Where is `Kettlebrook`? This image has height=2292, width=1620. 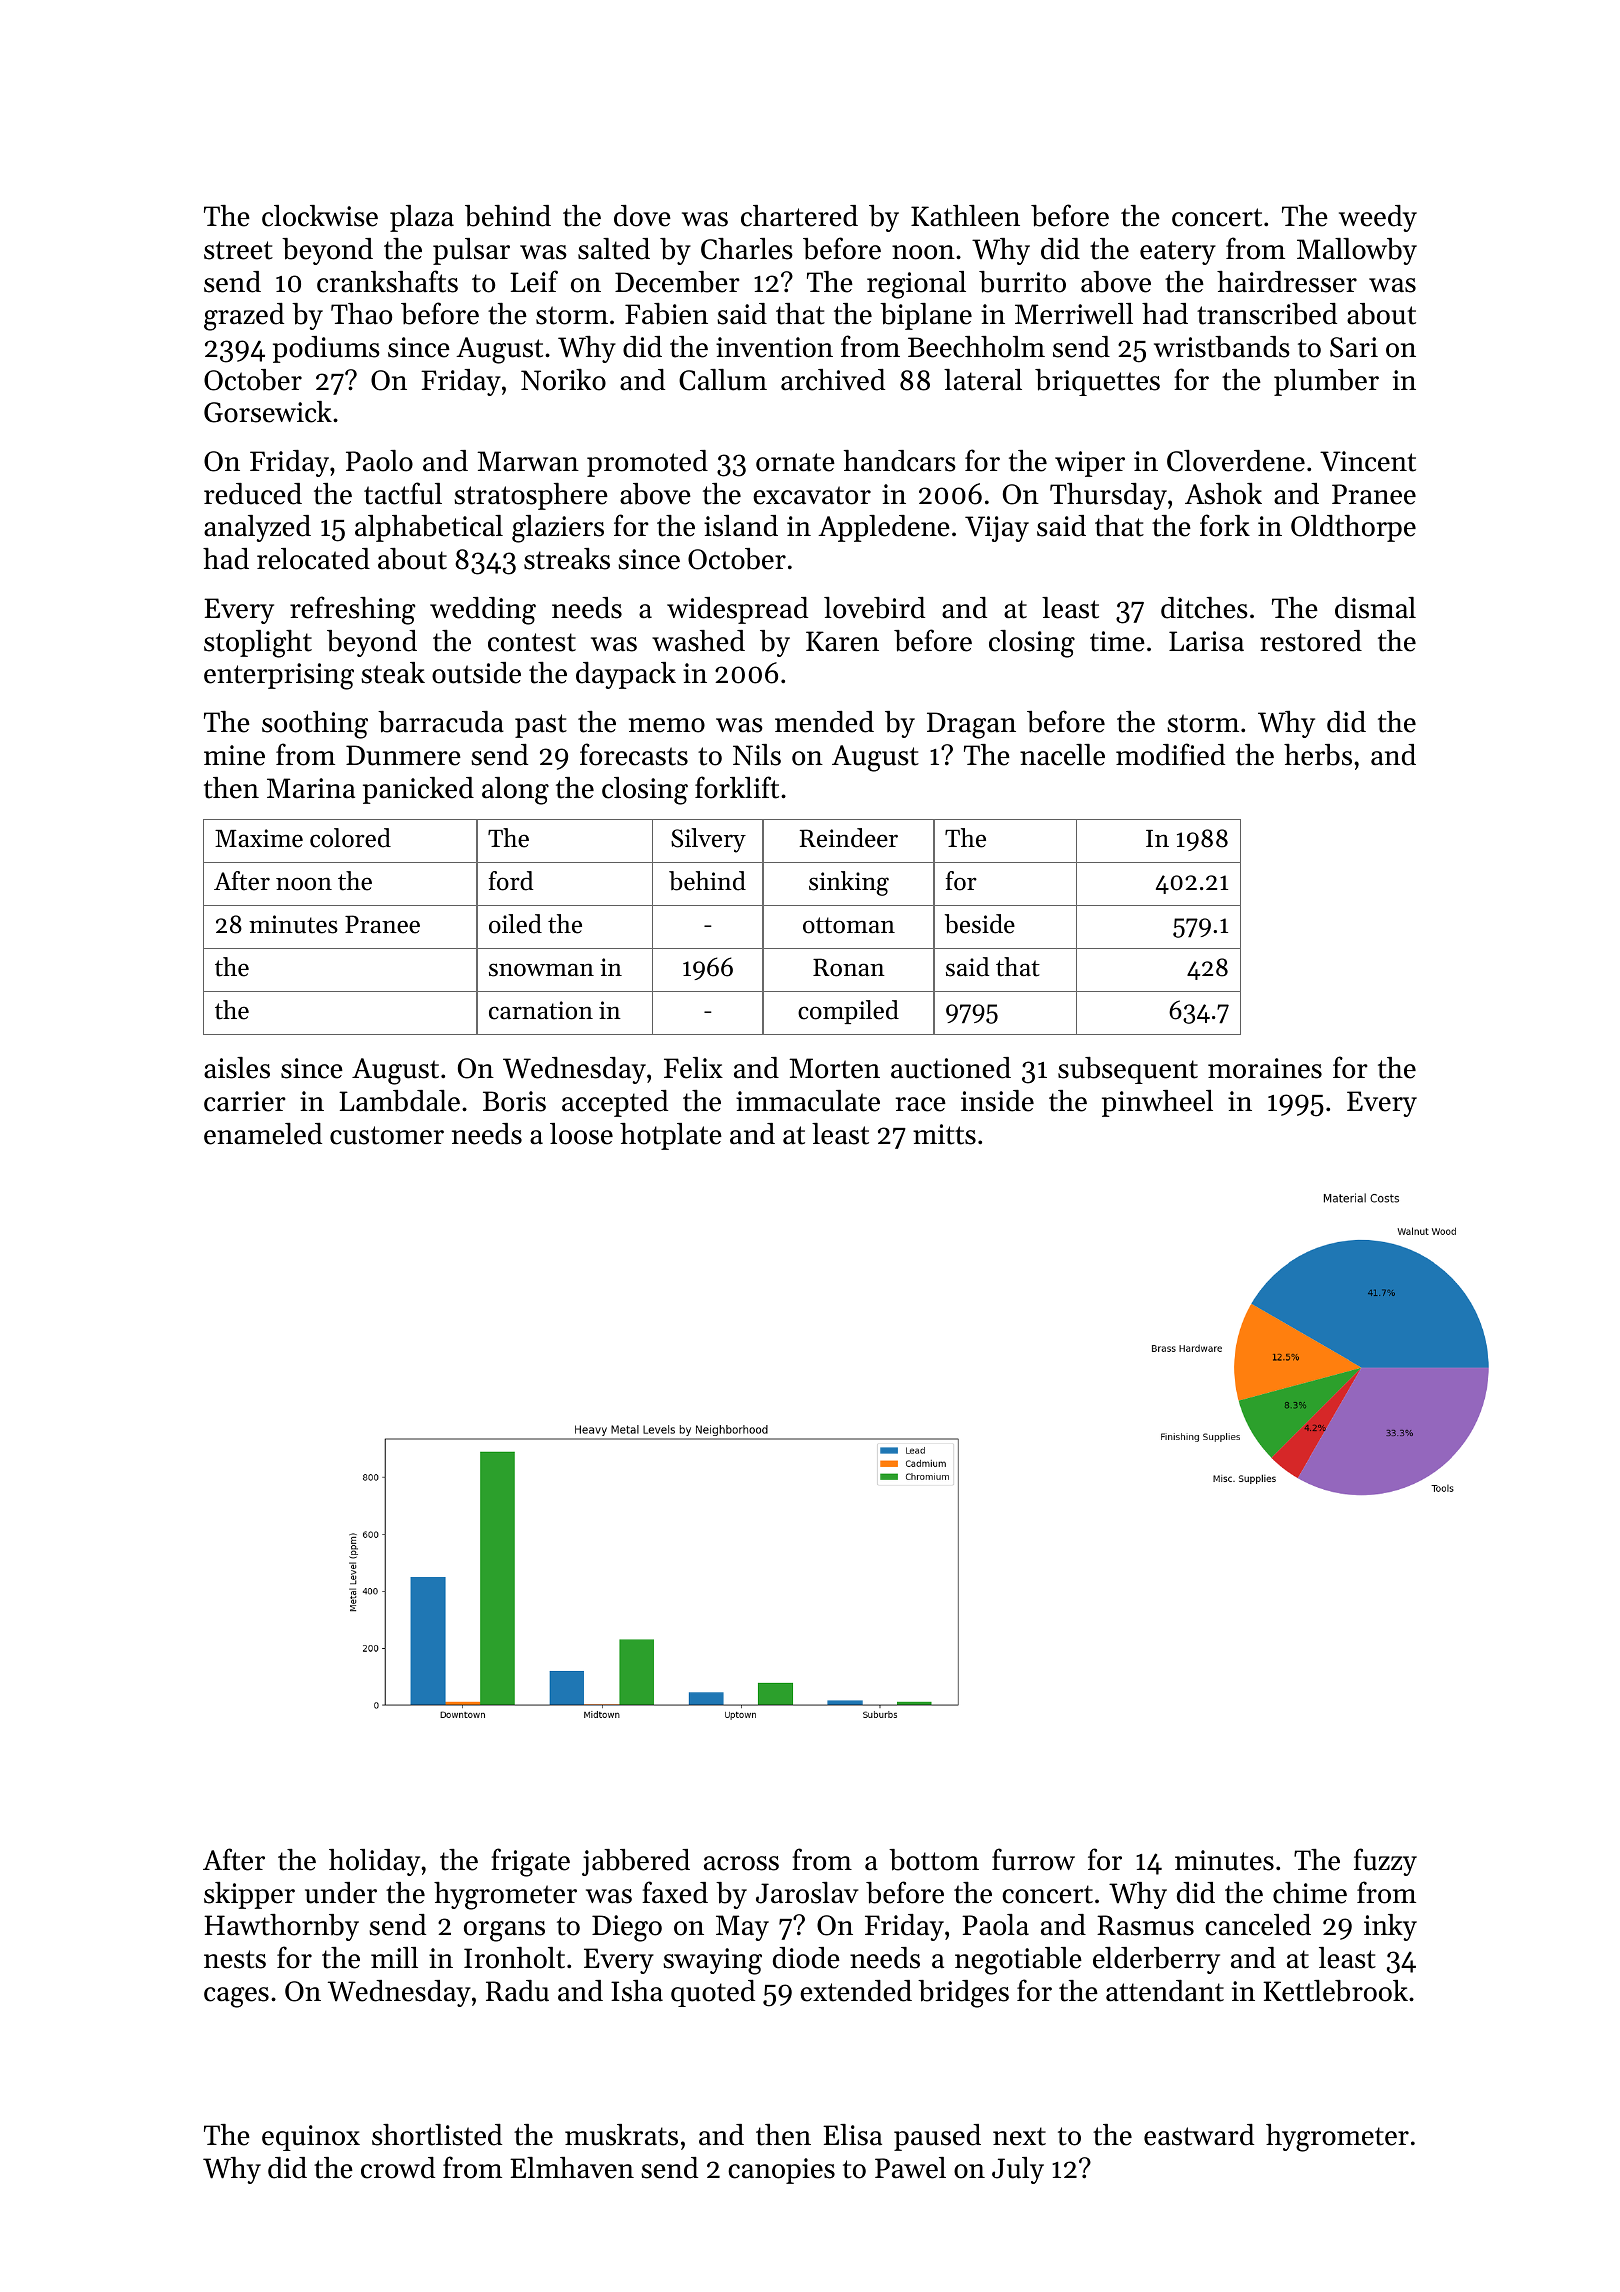 Kettlebrook is located at coordinates (1335, 1991).
